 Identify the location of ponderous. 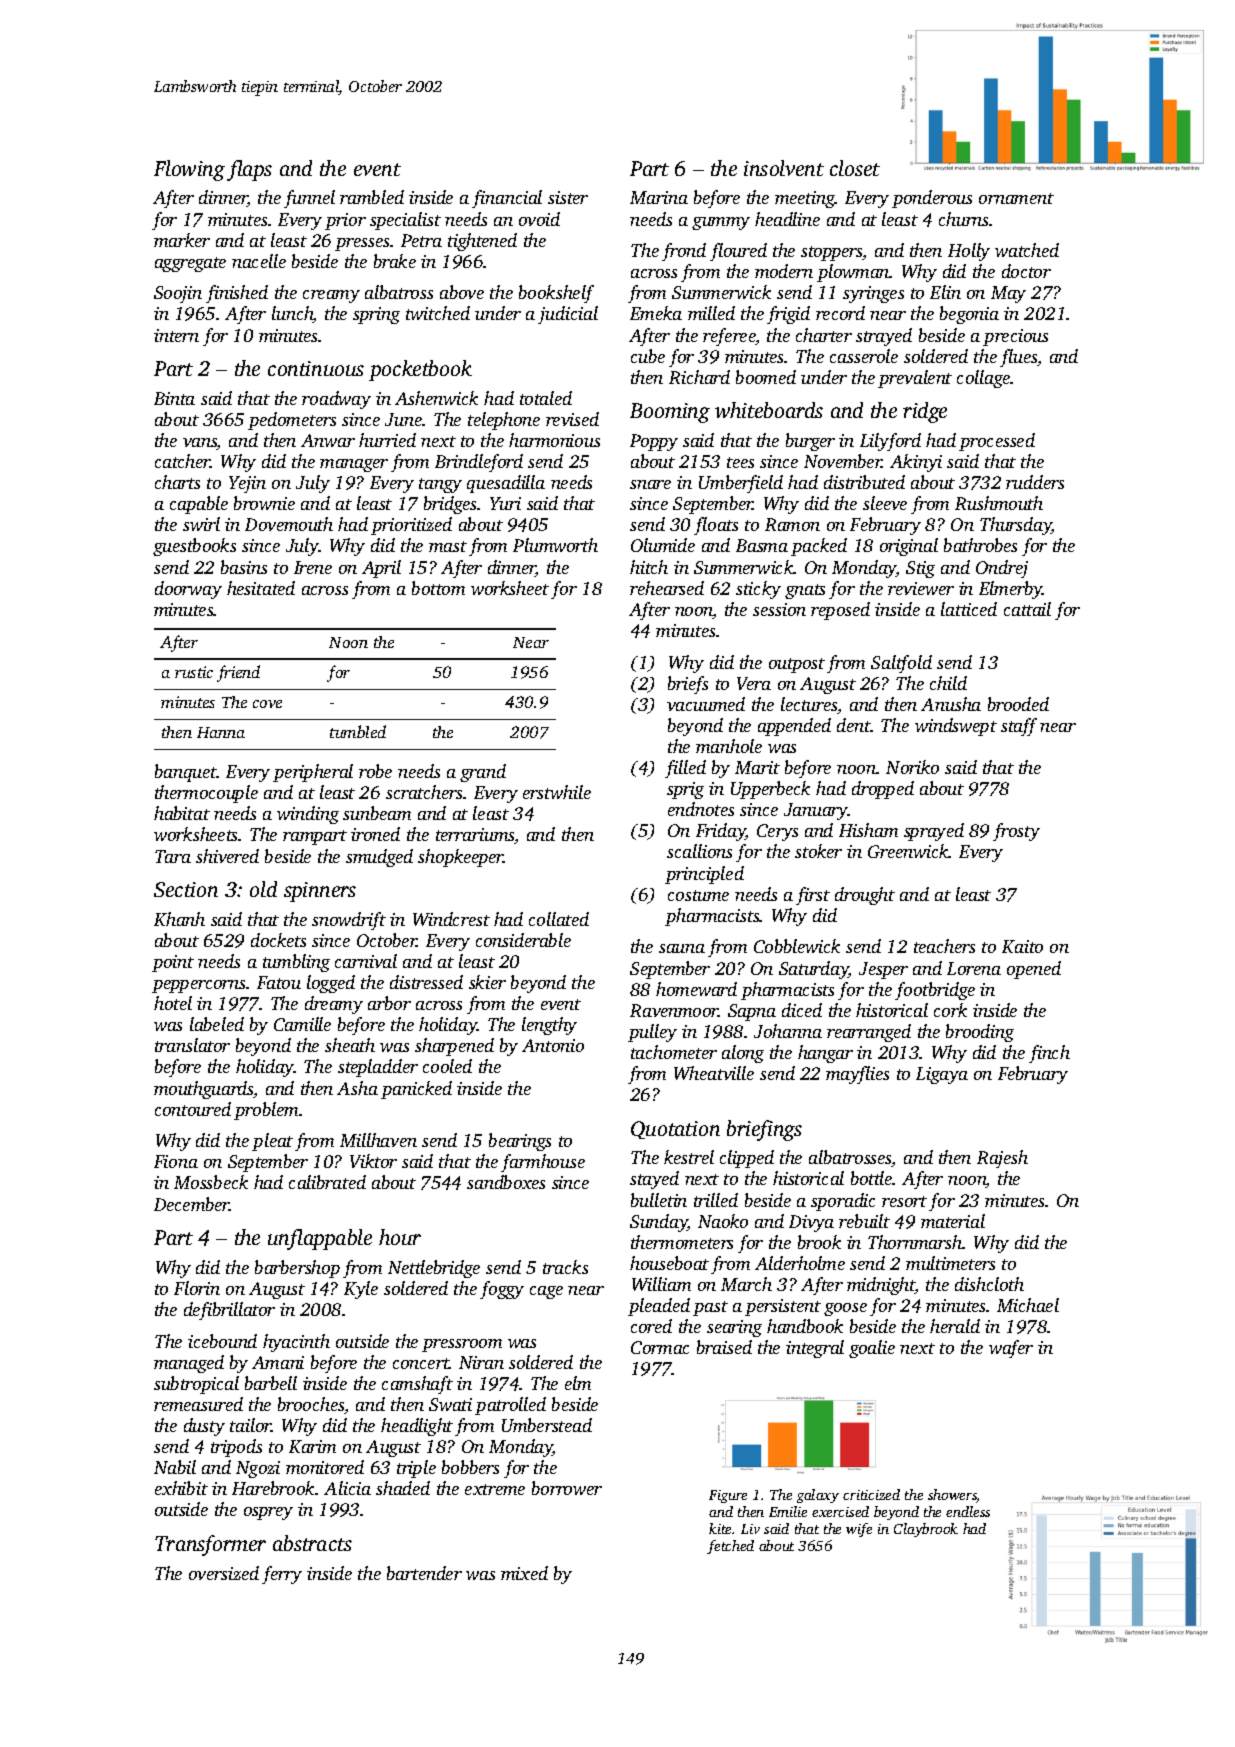
(932, 199).
